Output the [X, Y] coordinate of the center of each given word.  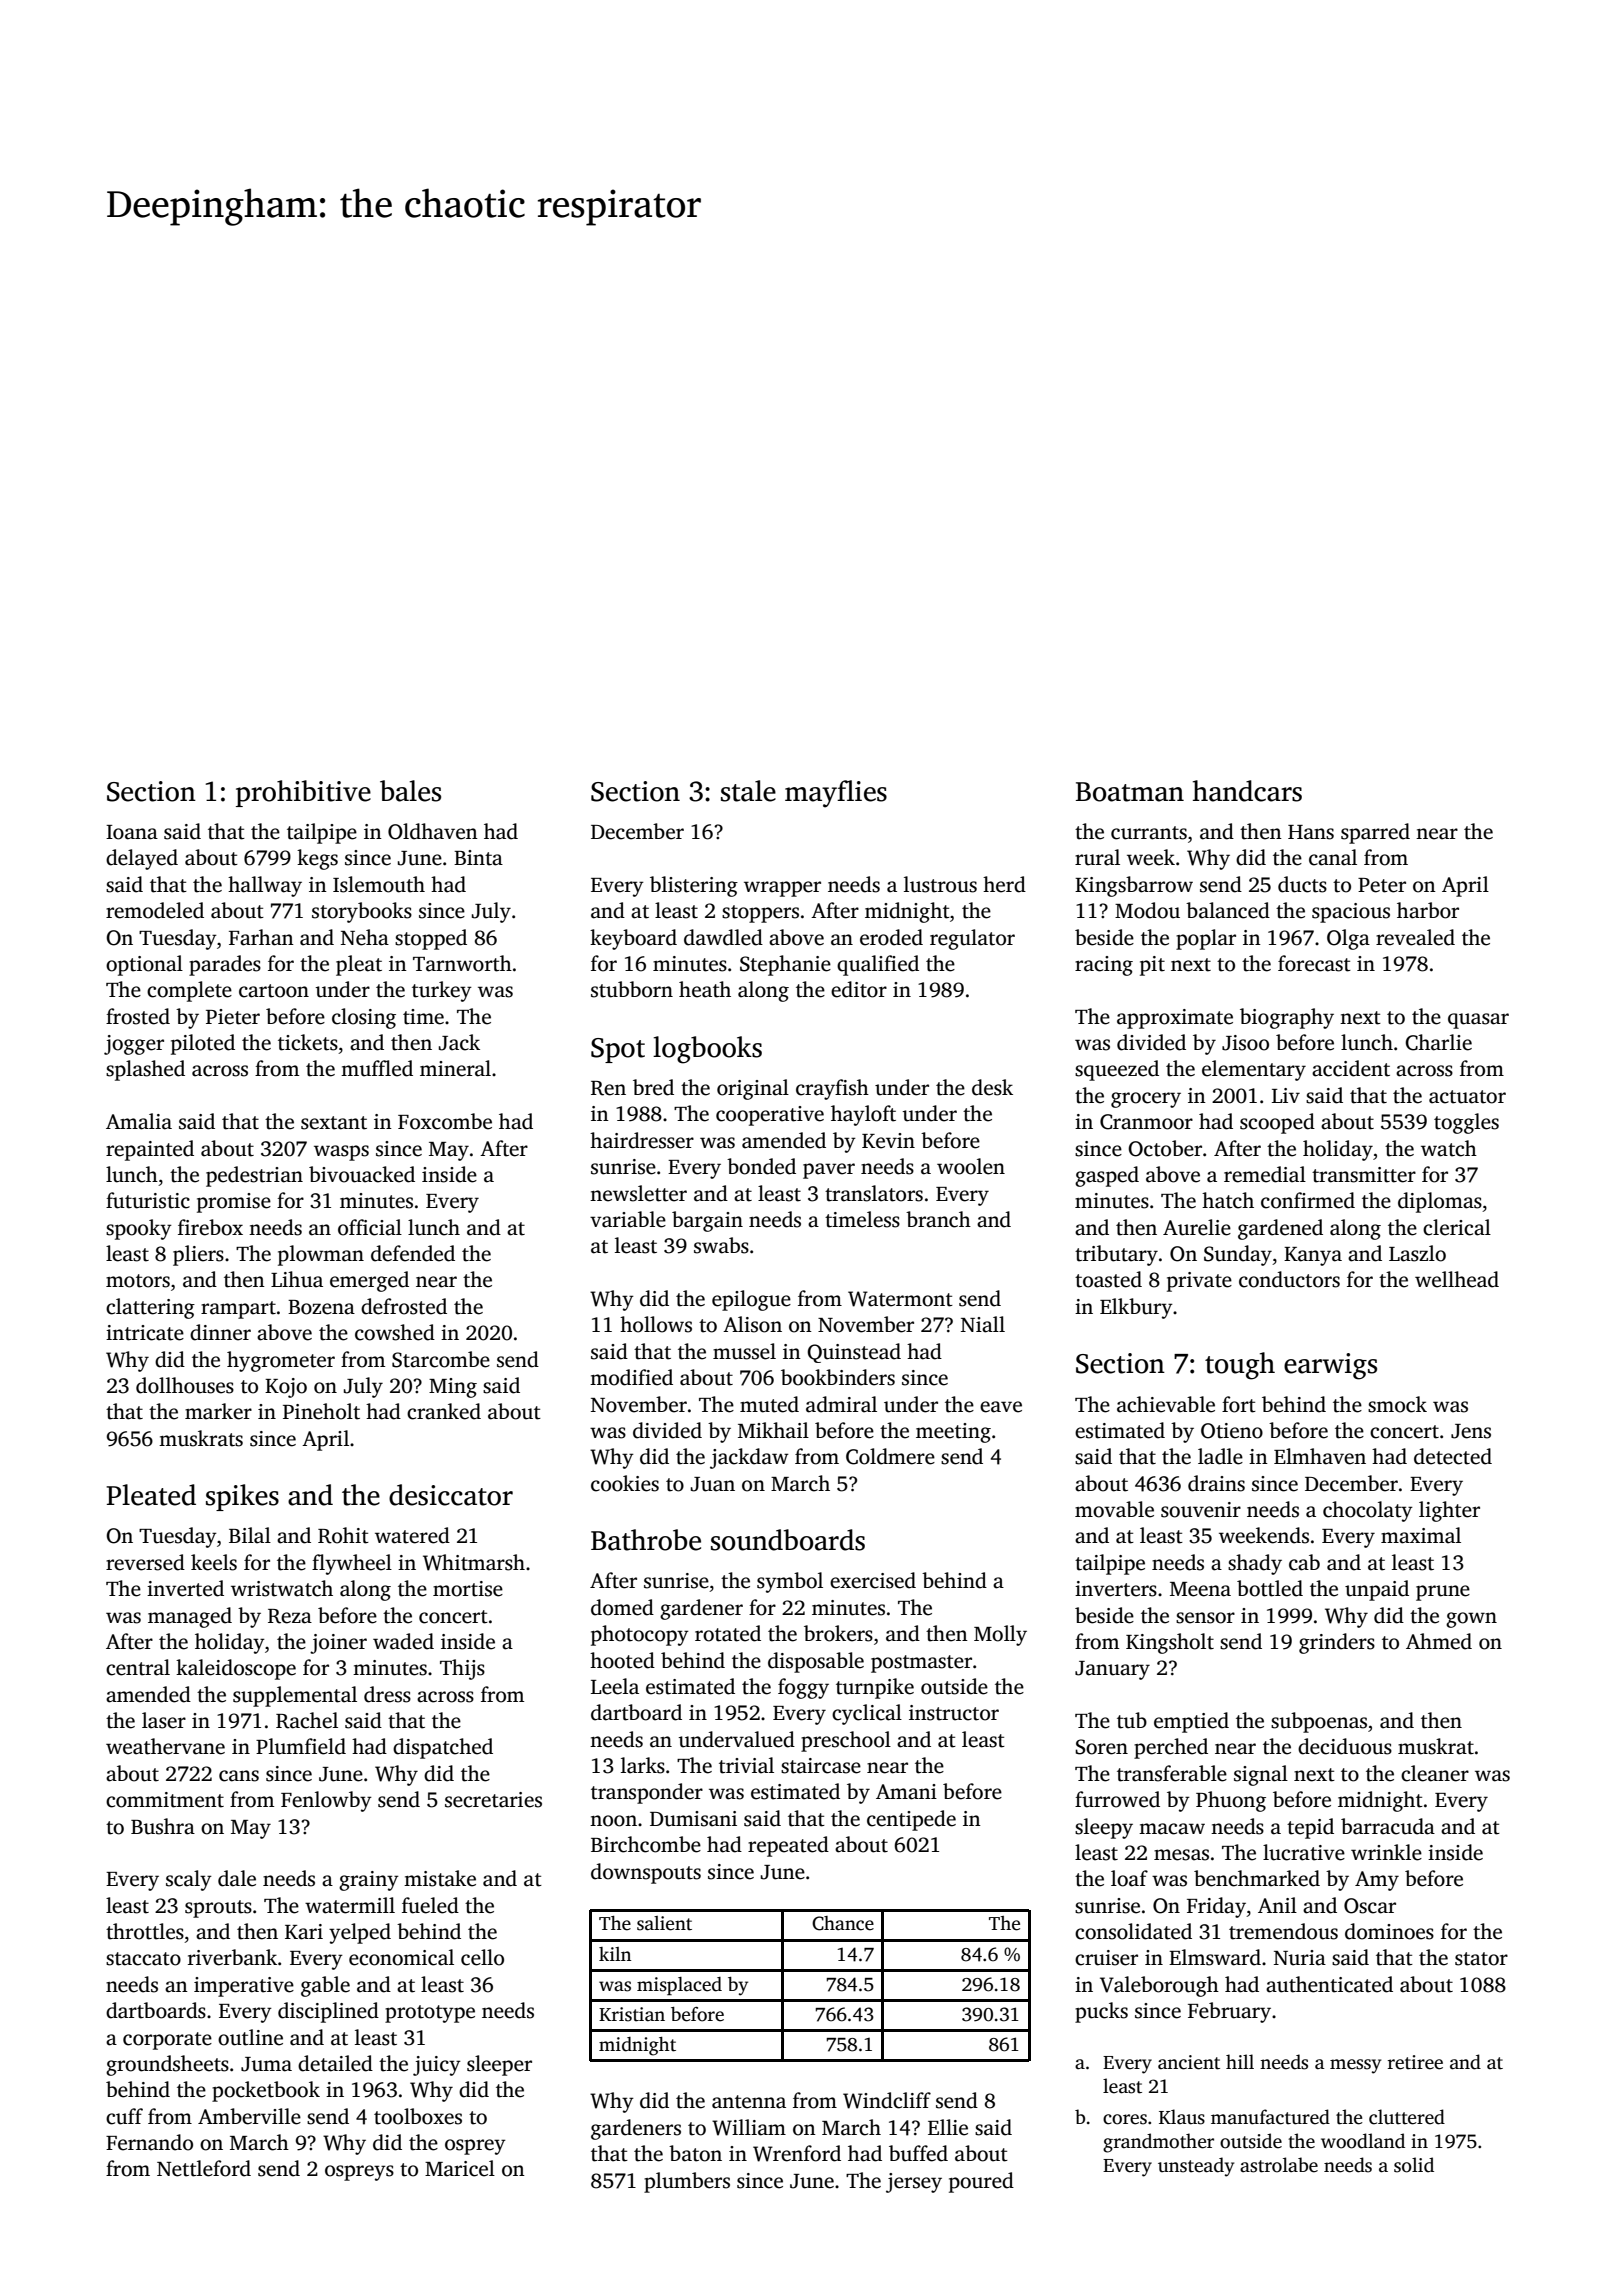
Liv [1286, 1095]
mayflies [836, 794]
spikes [242, 1497]
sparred [1375, 833]
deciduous [1345, 1746]
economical [401, 1957]
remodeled [155, 910]
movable [1114, 1509]
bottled [1270, 1588]
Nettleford [204, 2168]
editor [859, 989]
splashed [145, 1070]
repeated [788, 1846]
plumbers [687, 2182]
